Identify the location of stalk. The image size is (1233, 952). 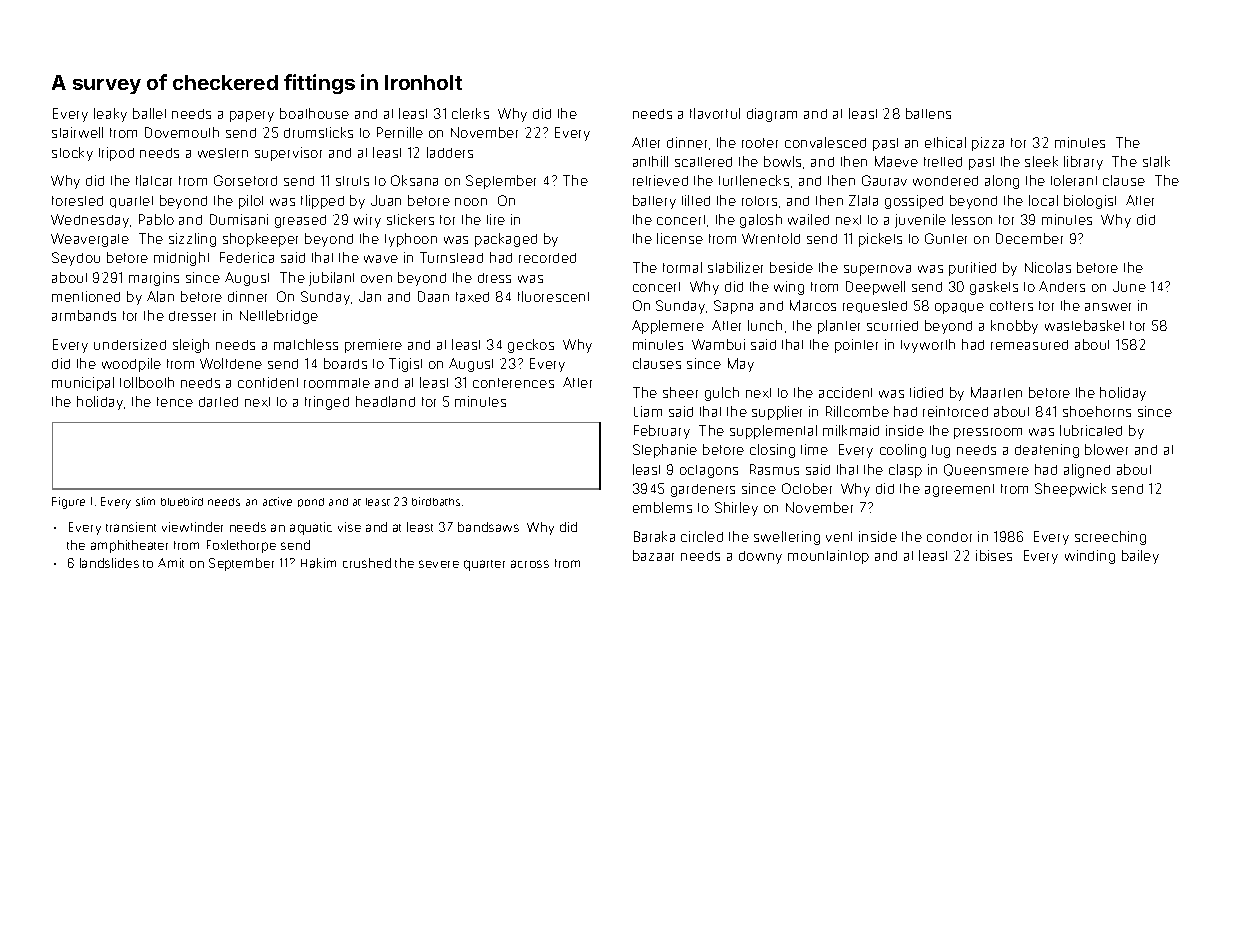
(1156, 161).
